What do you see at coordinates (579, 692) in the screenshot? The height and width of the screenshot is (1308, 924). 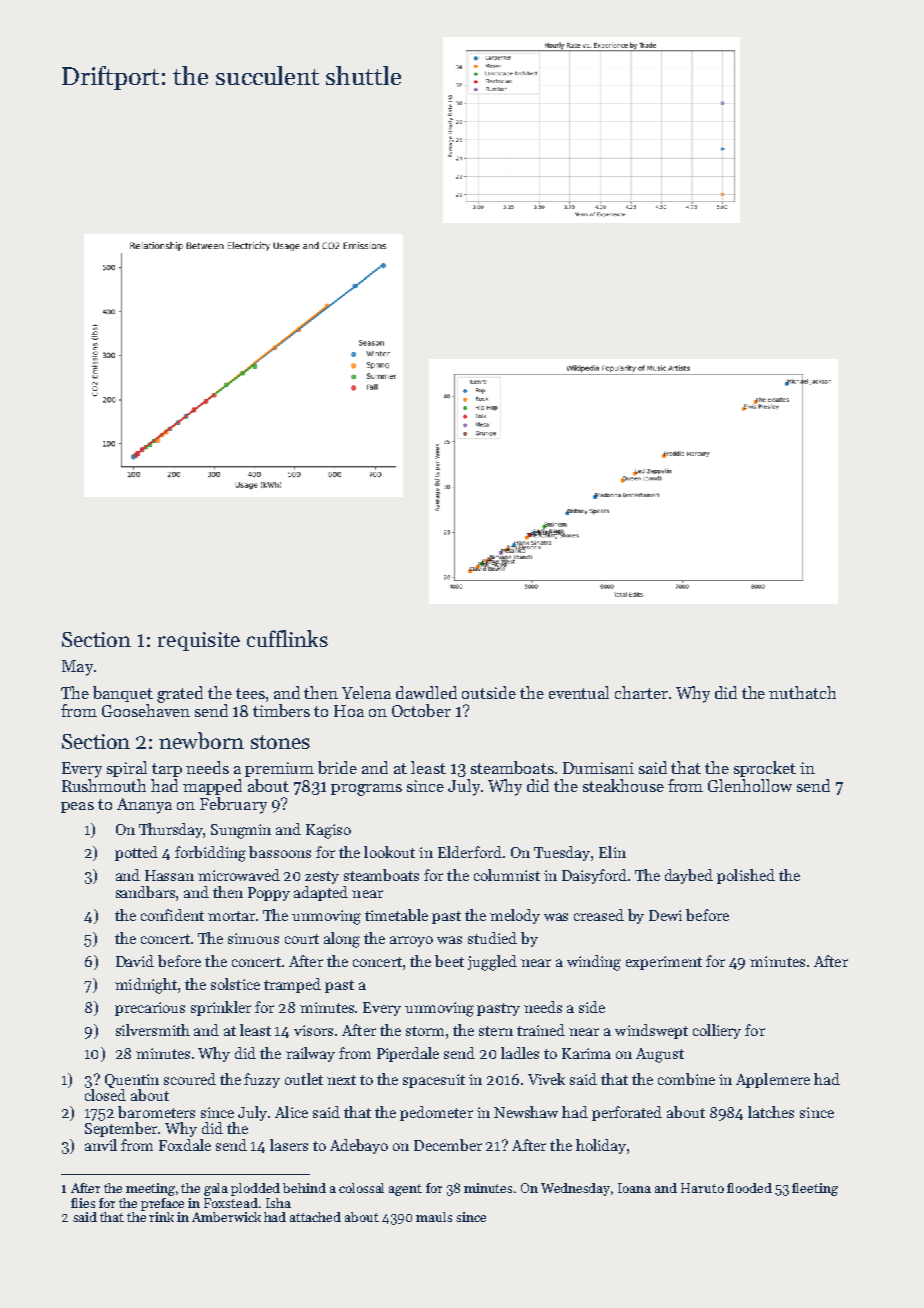 I see `eventual` at bounding box center [579, 692].
